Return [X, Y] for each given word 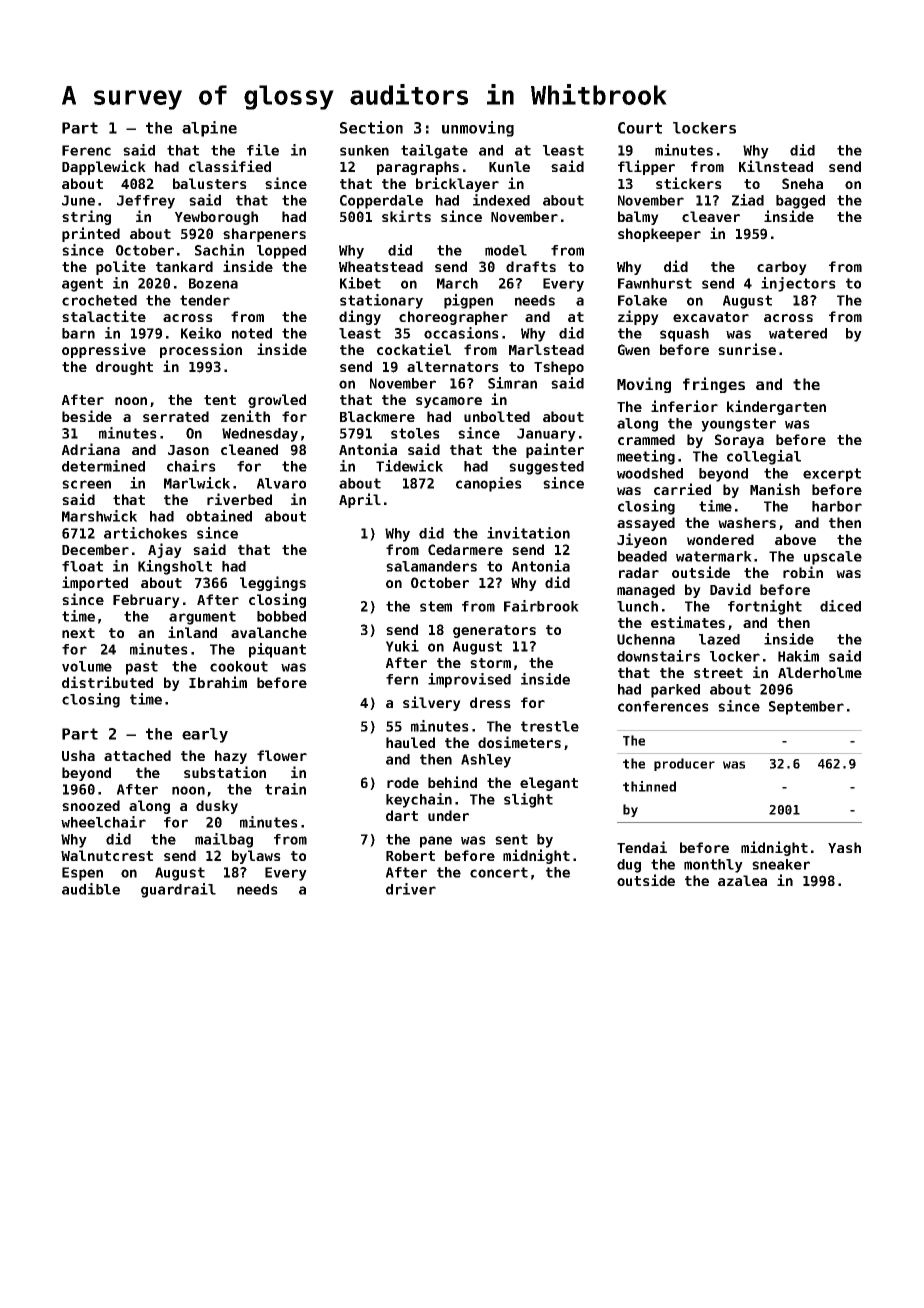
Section [371, 127]
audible [91, 889]
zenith [245, 416]
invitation [528, 533]
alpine [209, 129]
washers [747, 522]
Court [640, 128]
